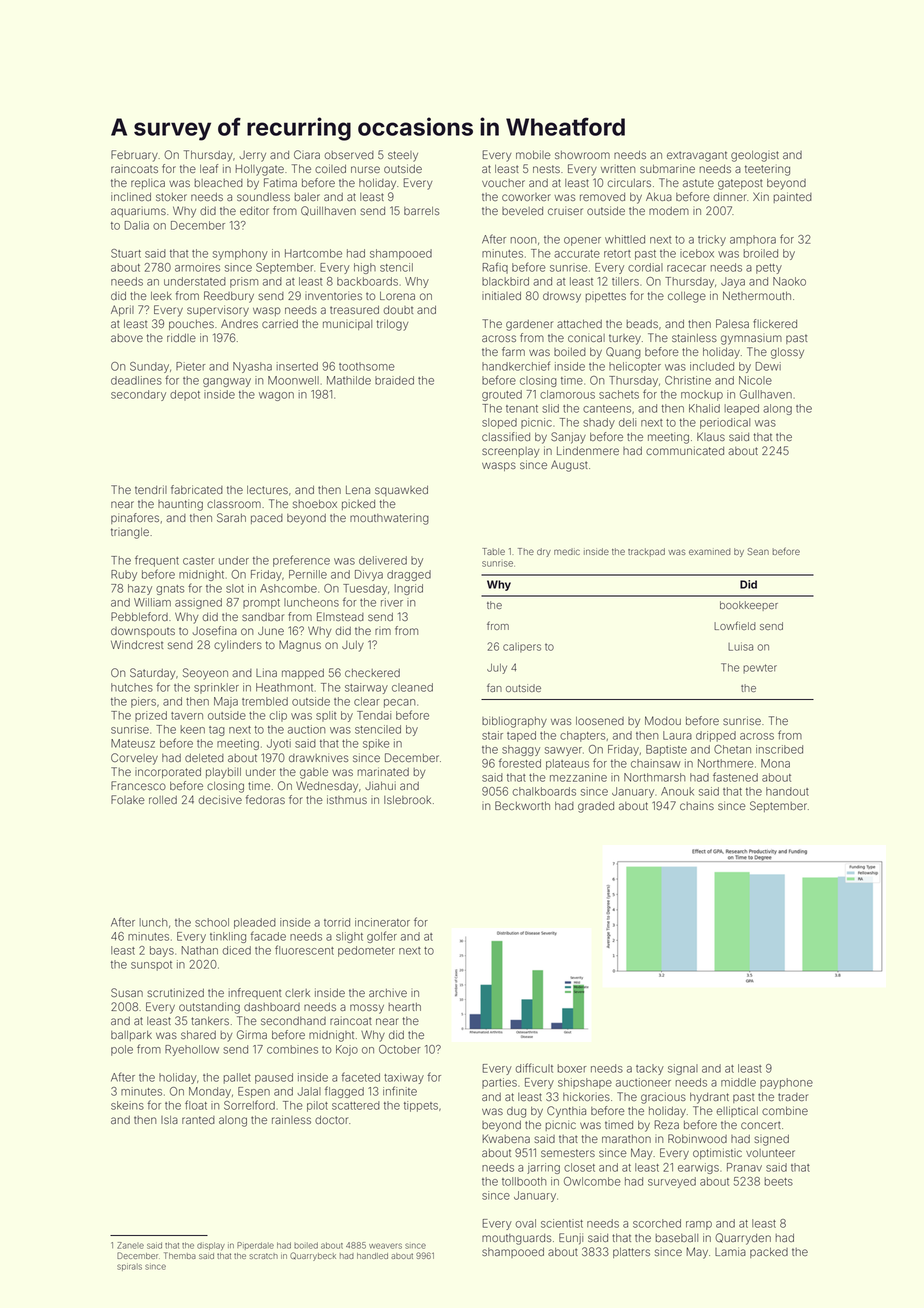 The width and height of the page is (924, 1308). I want to click on glossy, so click(787, 353).
